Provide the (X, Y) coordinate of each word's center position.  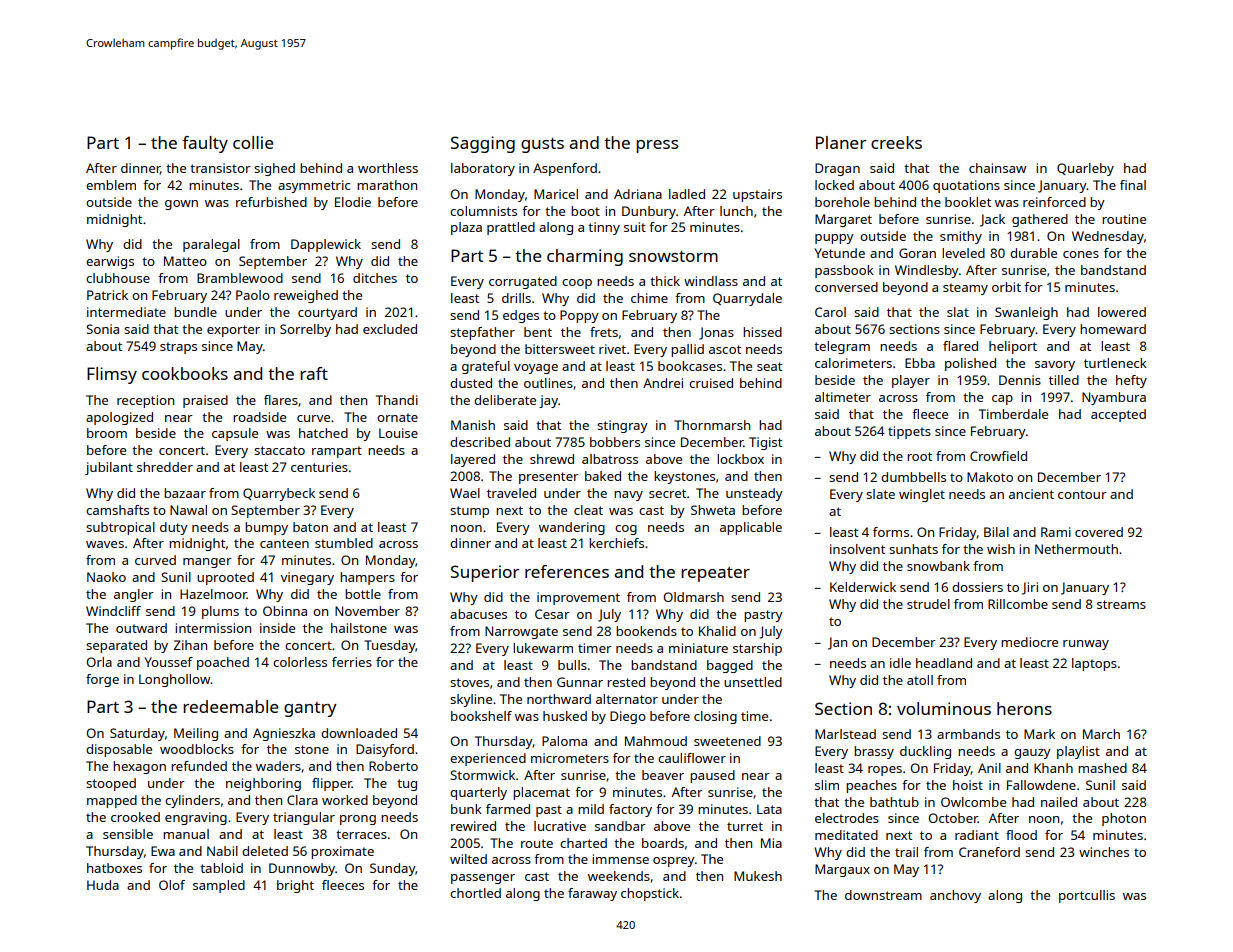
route (537, 843)
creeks (896, 142)
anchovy (955, 896)
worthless (388, 168)
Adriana (638, 194)
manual (186, 834)
